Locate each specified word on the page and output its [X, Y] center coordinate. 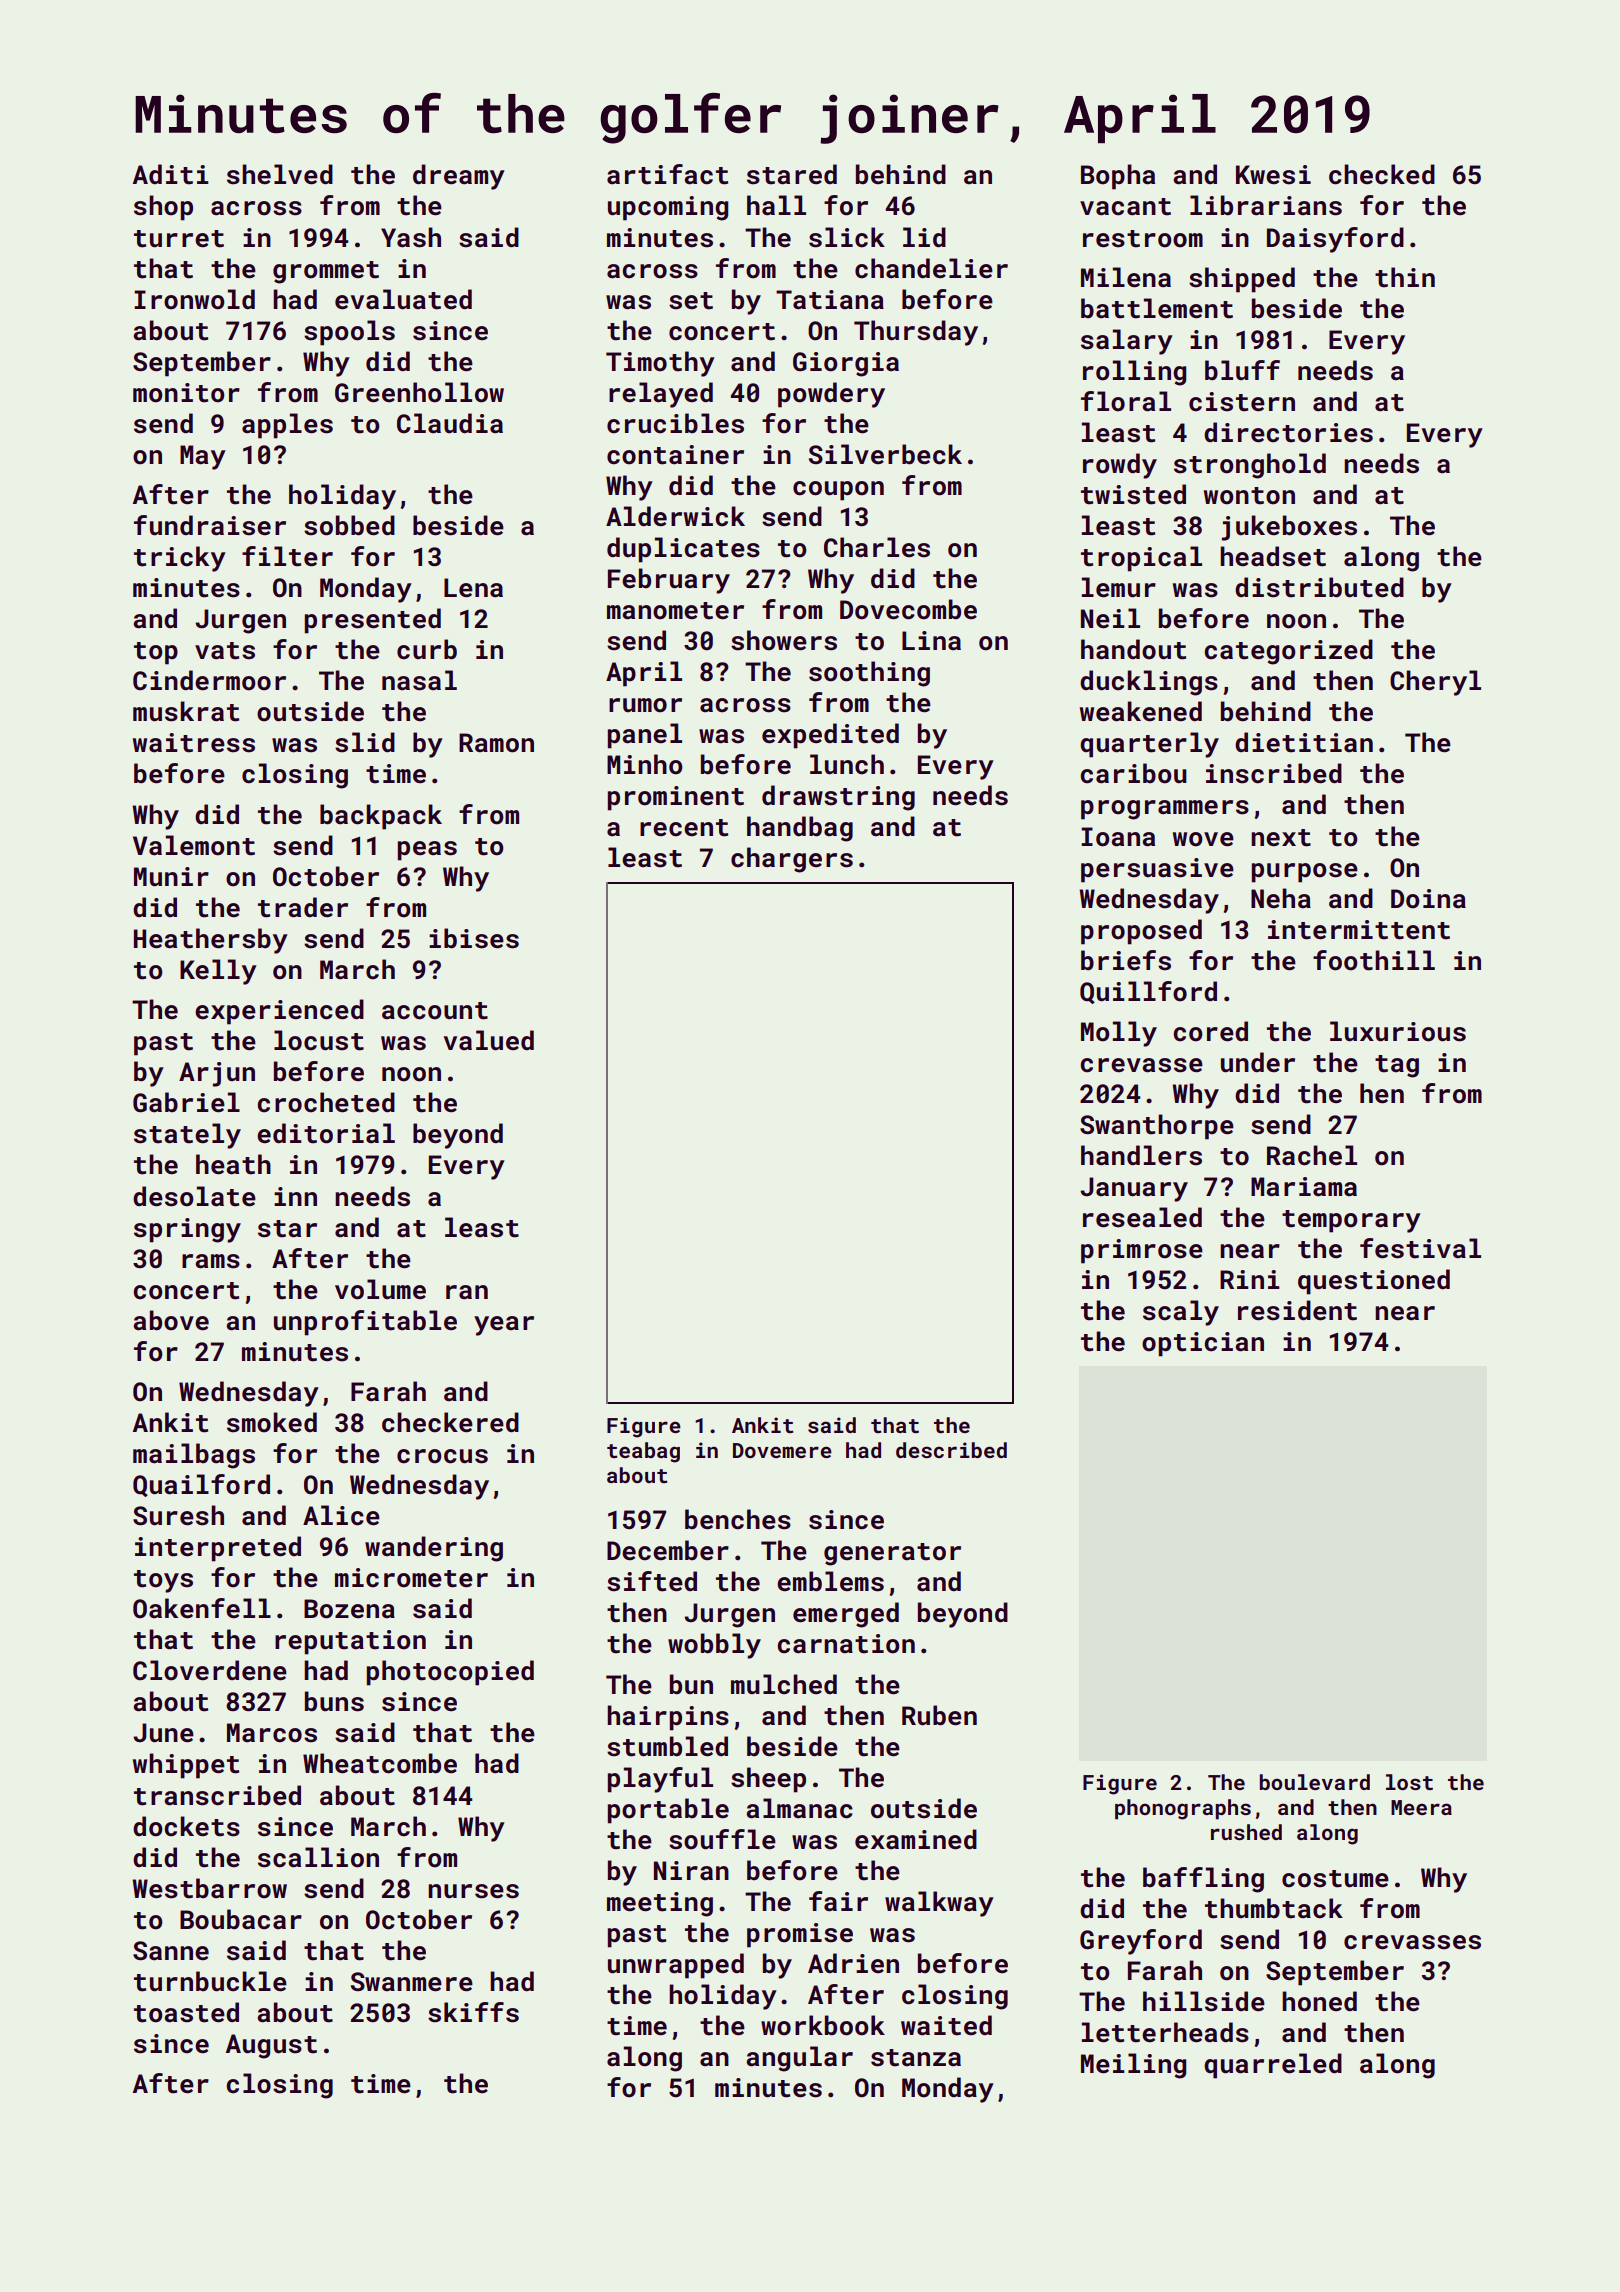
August [271, 2046]
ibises [474, 938]
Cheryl [1435, 683]
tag [1397, 1066]
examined [916, 1839]
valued [489, 1040]
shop [163, 208]
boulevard [1314, 1782]
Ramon [496, 743]
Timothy [660, 364]
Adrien [853, 1963]
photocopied [450, 1673]
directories [1288, 432]
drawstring [838, 798]
